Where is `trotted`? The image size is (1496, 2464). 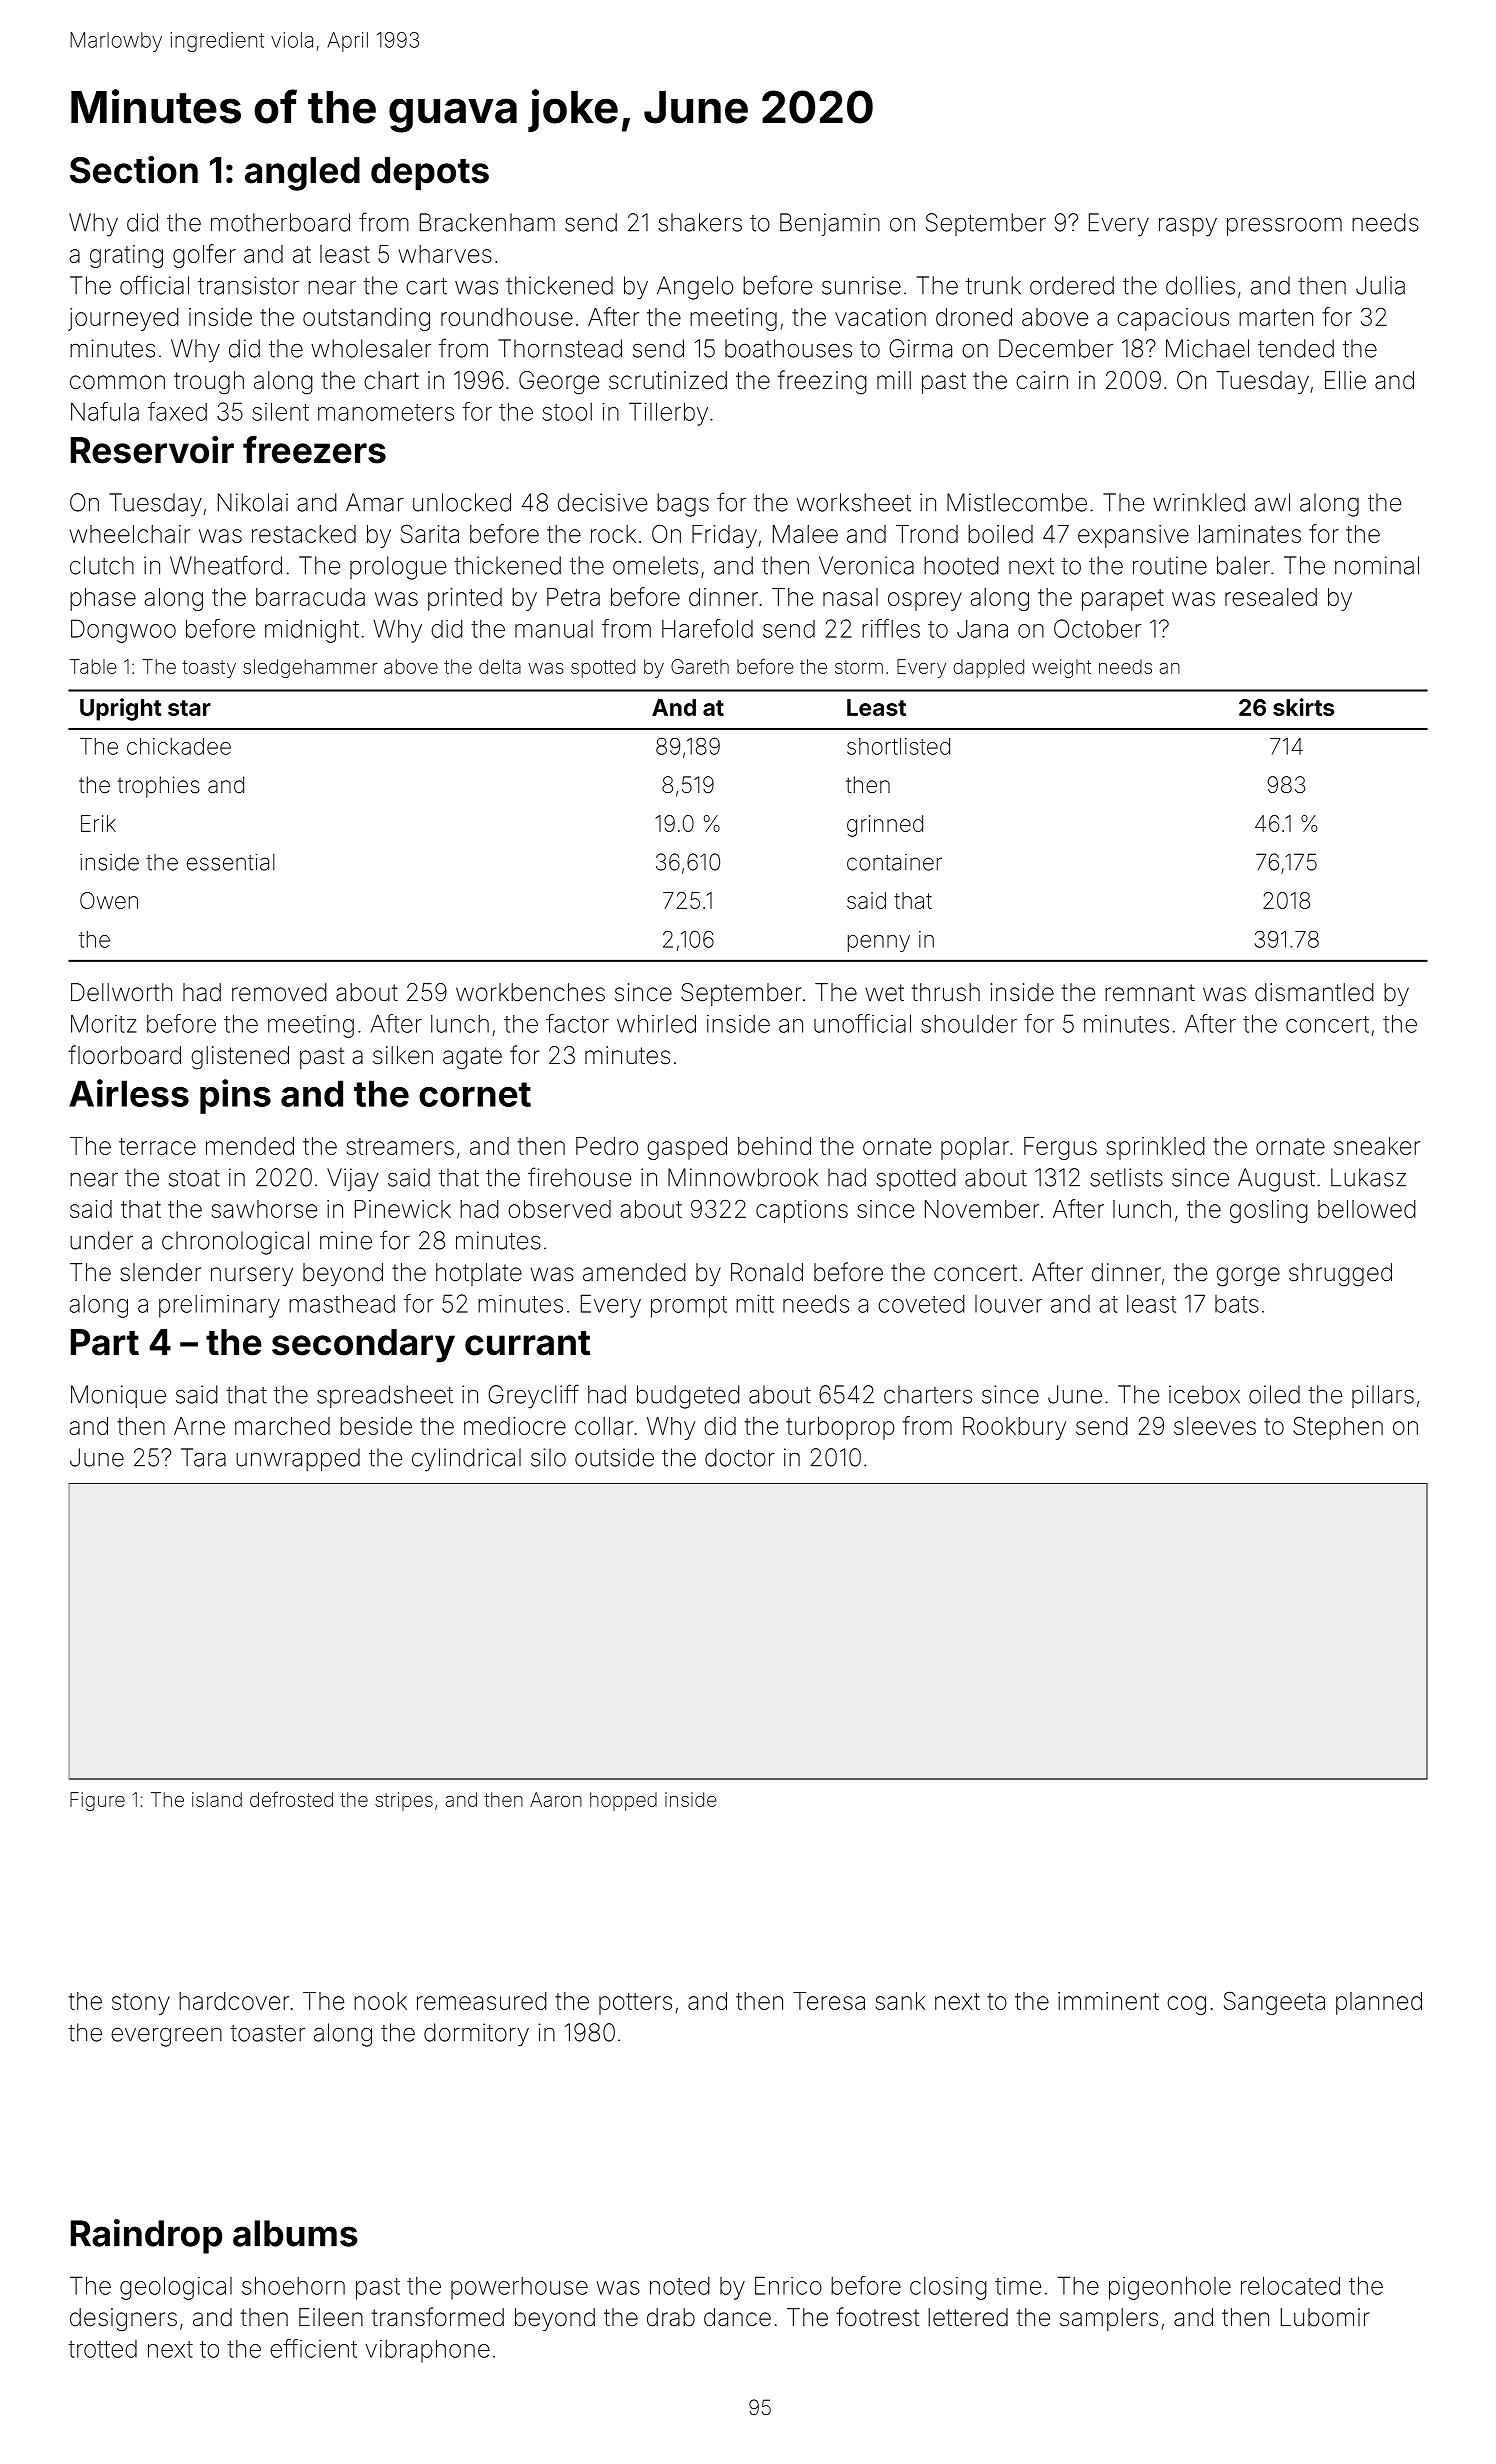 trotted is located at coordinates (102, 2349).
